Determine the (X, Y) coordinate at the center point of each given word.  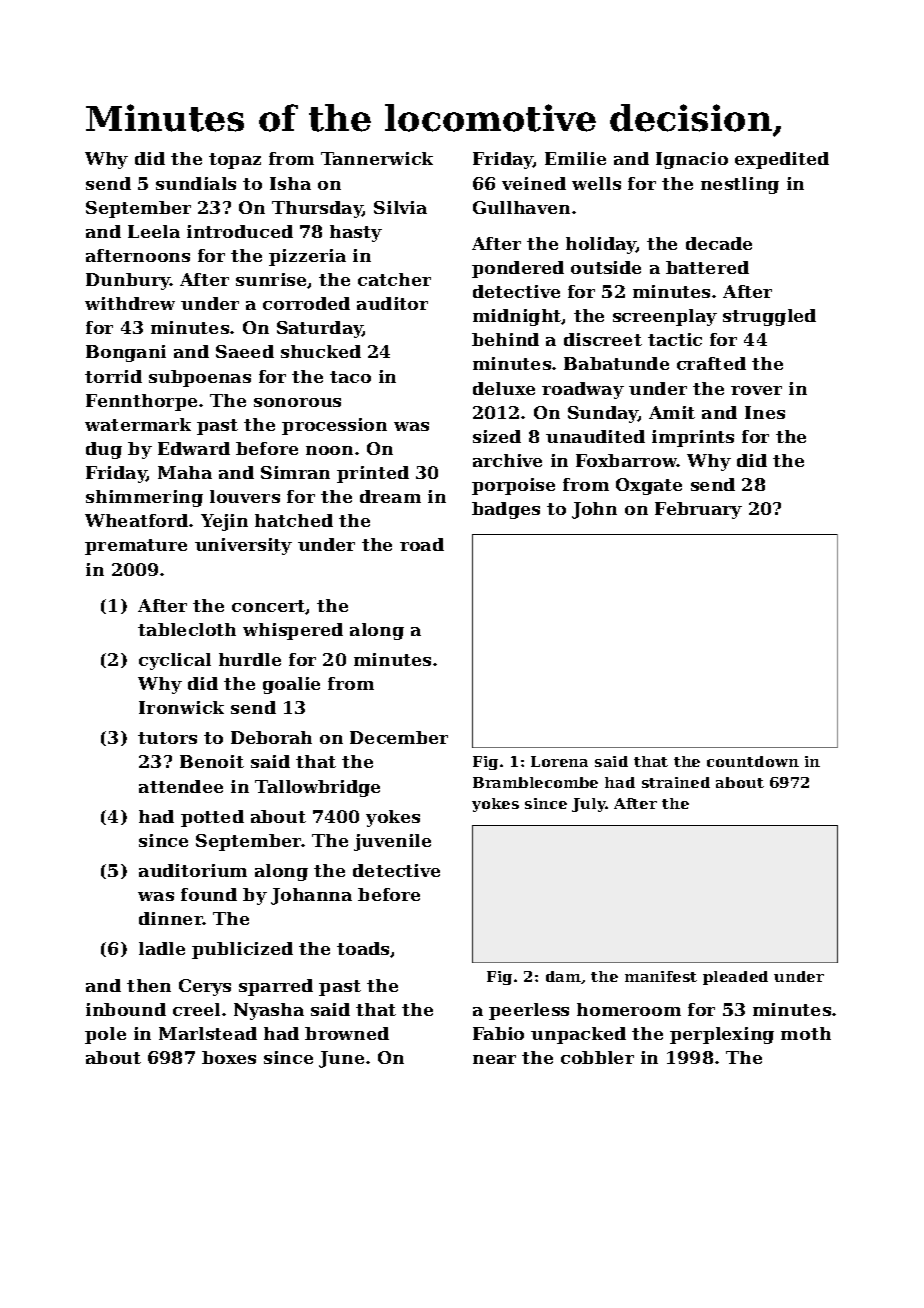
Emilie (575, 158)
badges (506, 510)
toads (363, 948)
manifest (661, 976)
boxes (229, 1057)
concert (269, 607)
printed (373, 474)
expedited (782, 160)
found (209, 894)
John (594, 510)
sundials (196, 183)
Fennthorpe (141, 402)
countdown (753, 761)
